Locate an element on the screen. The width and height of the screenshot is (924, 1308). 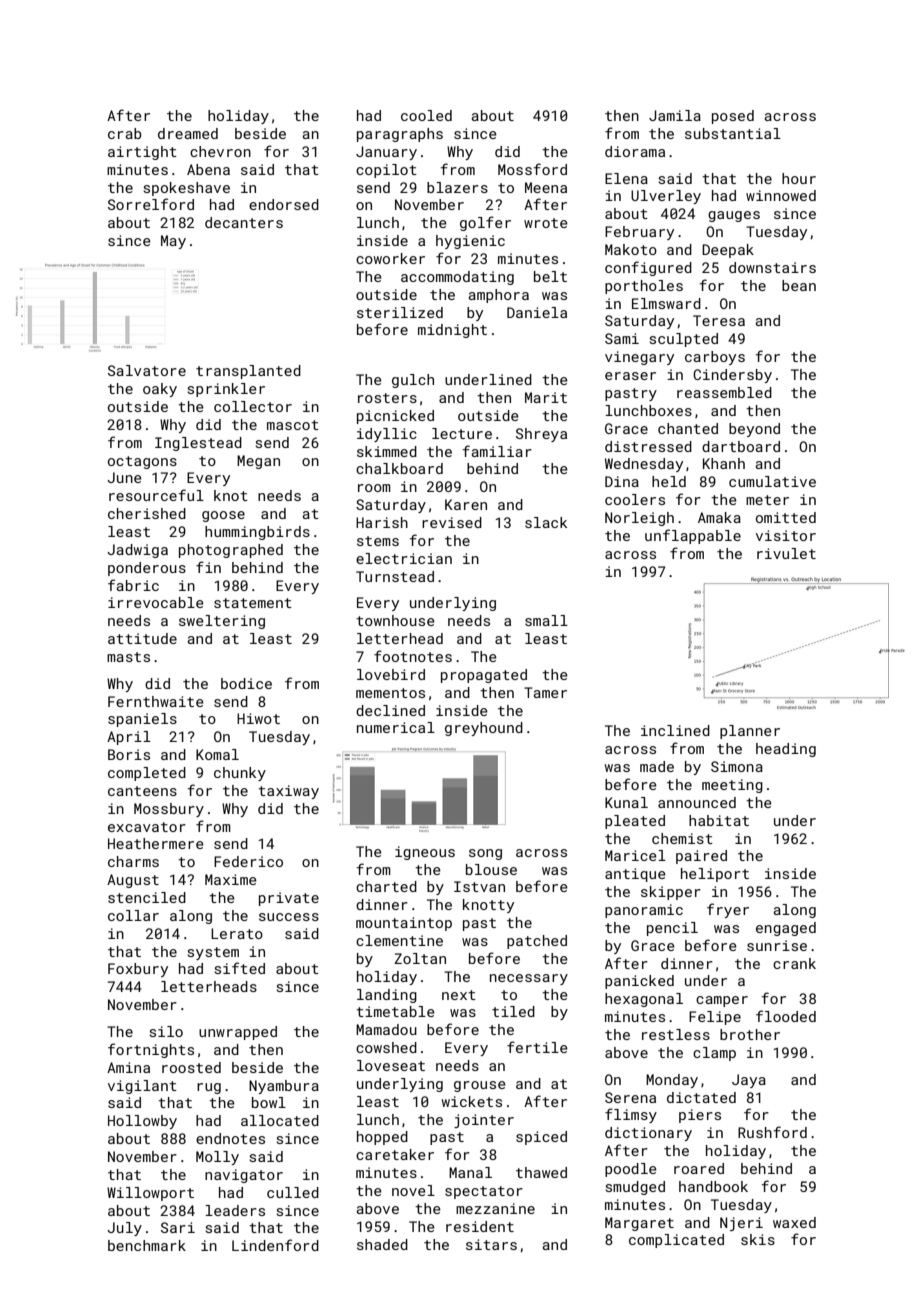
caretaker is located at coordinates (395, 1154).
